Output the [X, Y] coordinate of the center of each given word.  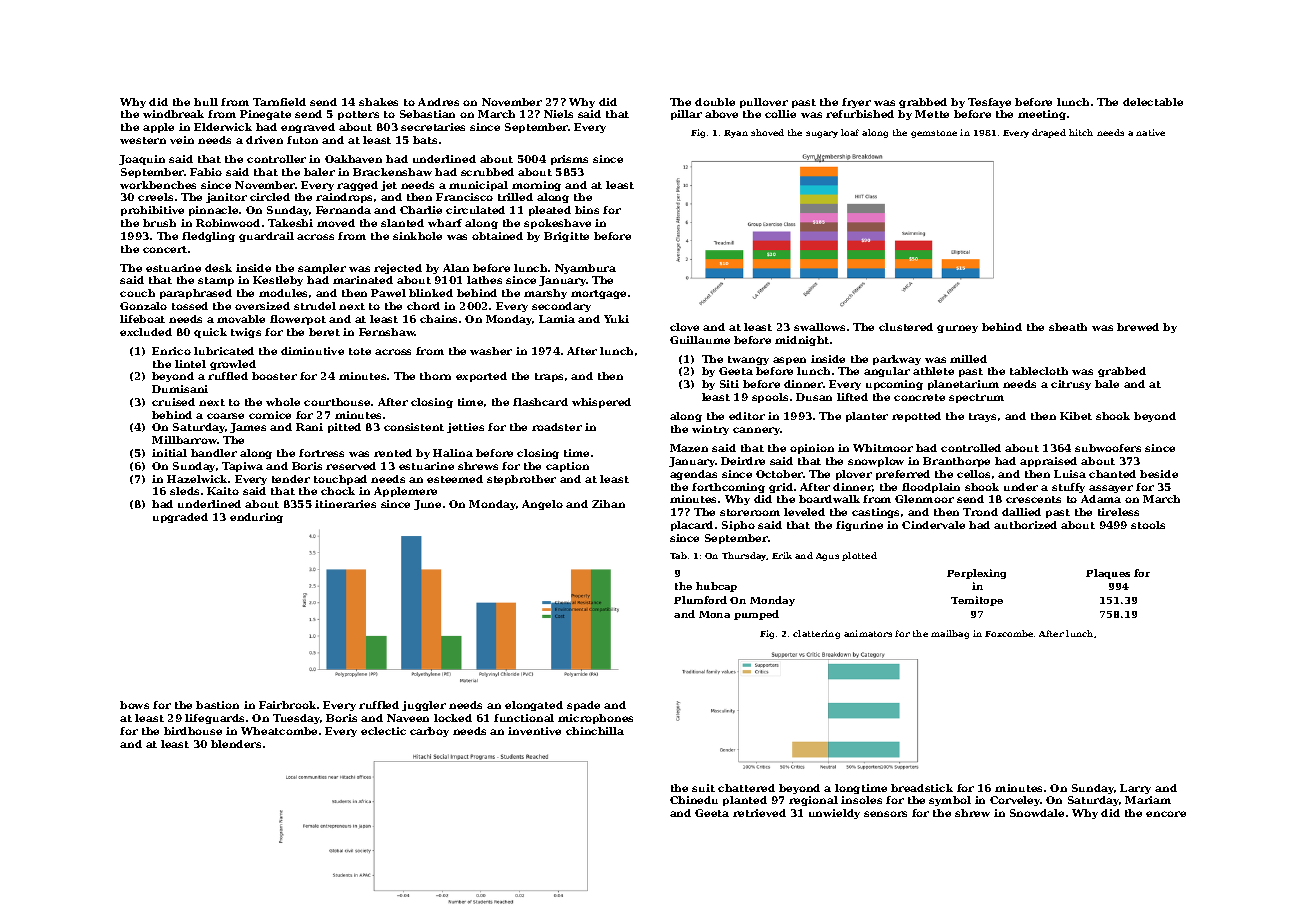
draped [1049, 133]
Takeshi [290, 223]
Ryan [736, 134]
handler [214, 453]
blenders [236, 744]
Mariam [1148, 800]
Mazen [689, 448]
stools [1148, 525]
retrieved [759, 813]
